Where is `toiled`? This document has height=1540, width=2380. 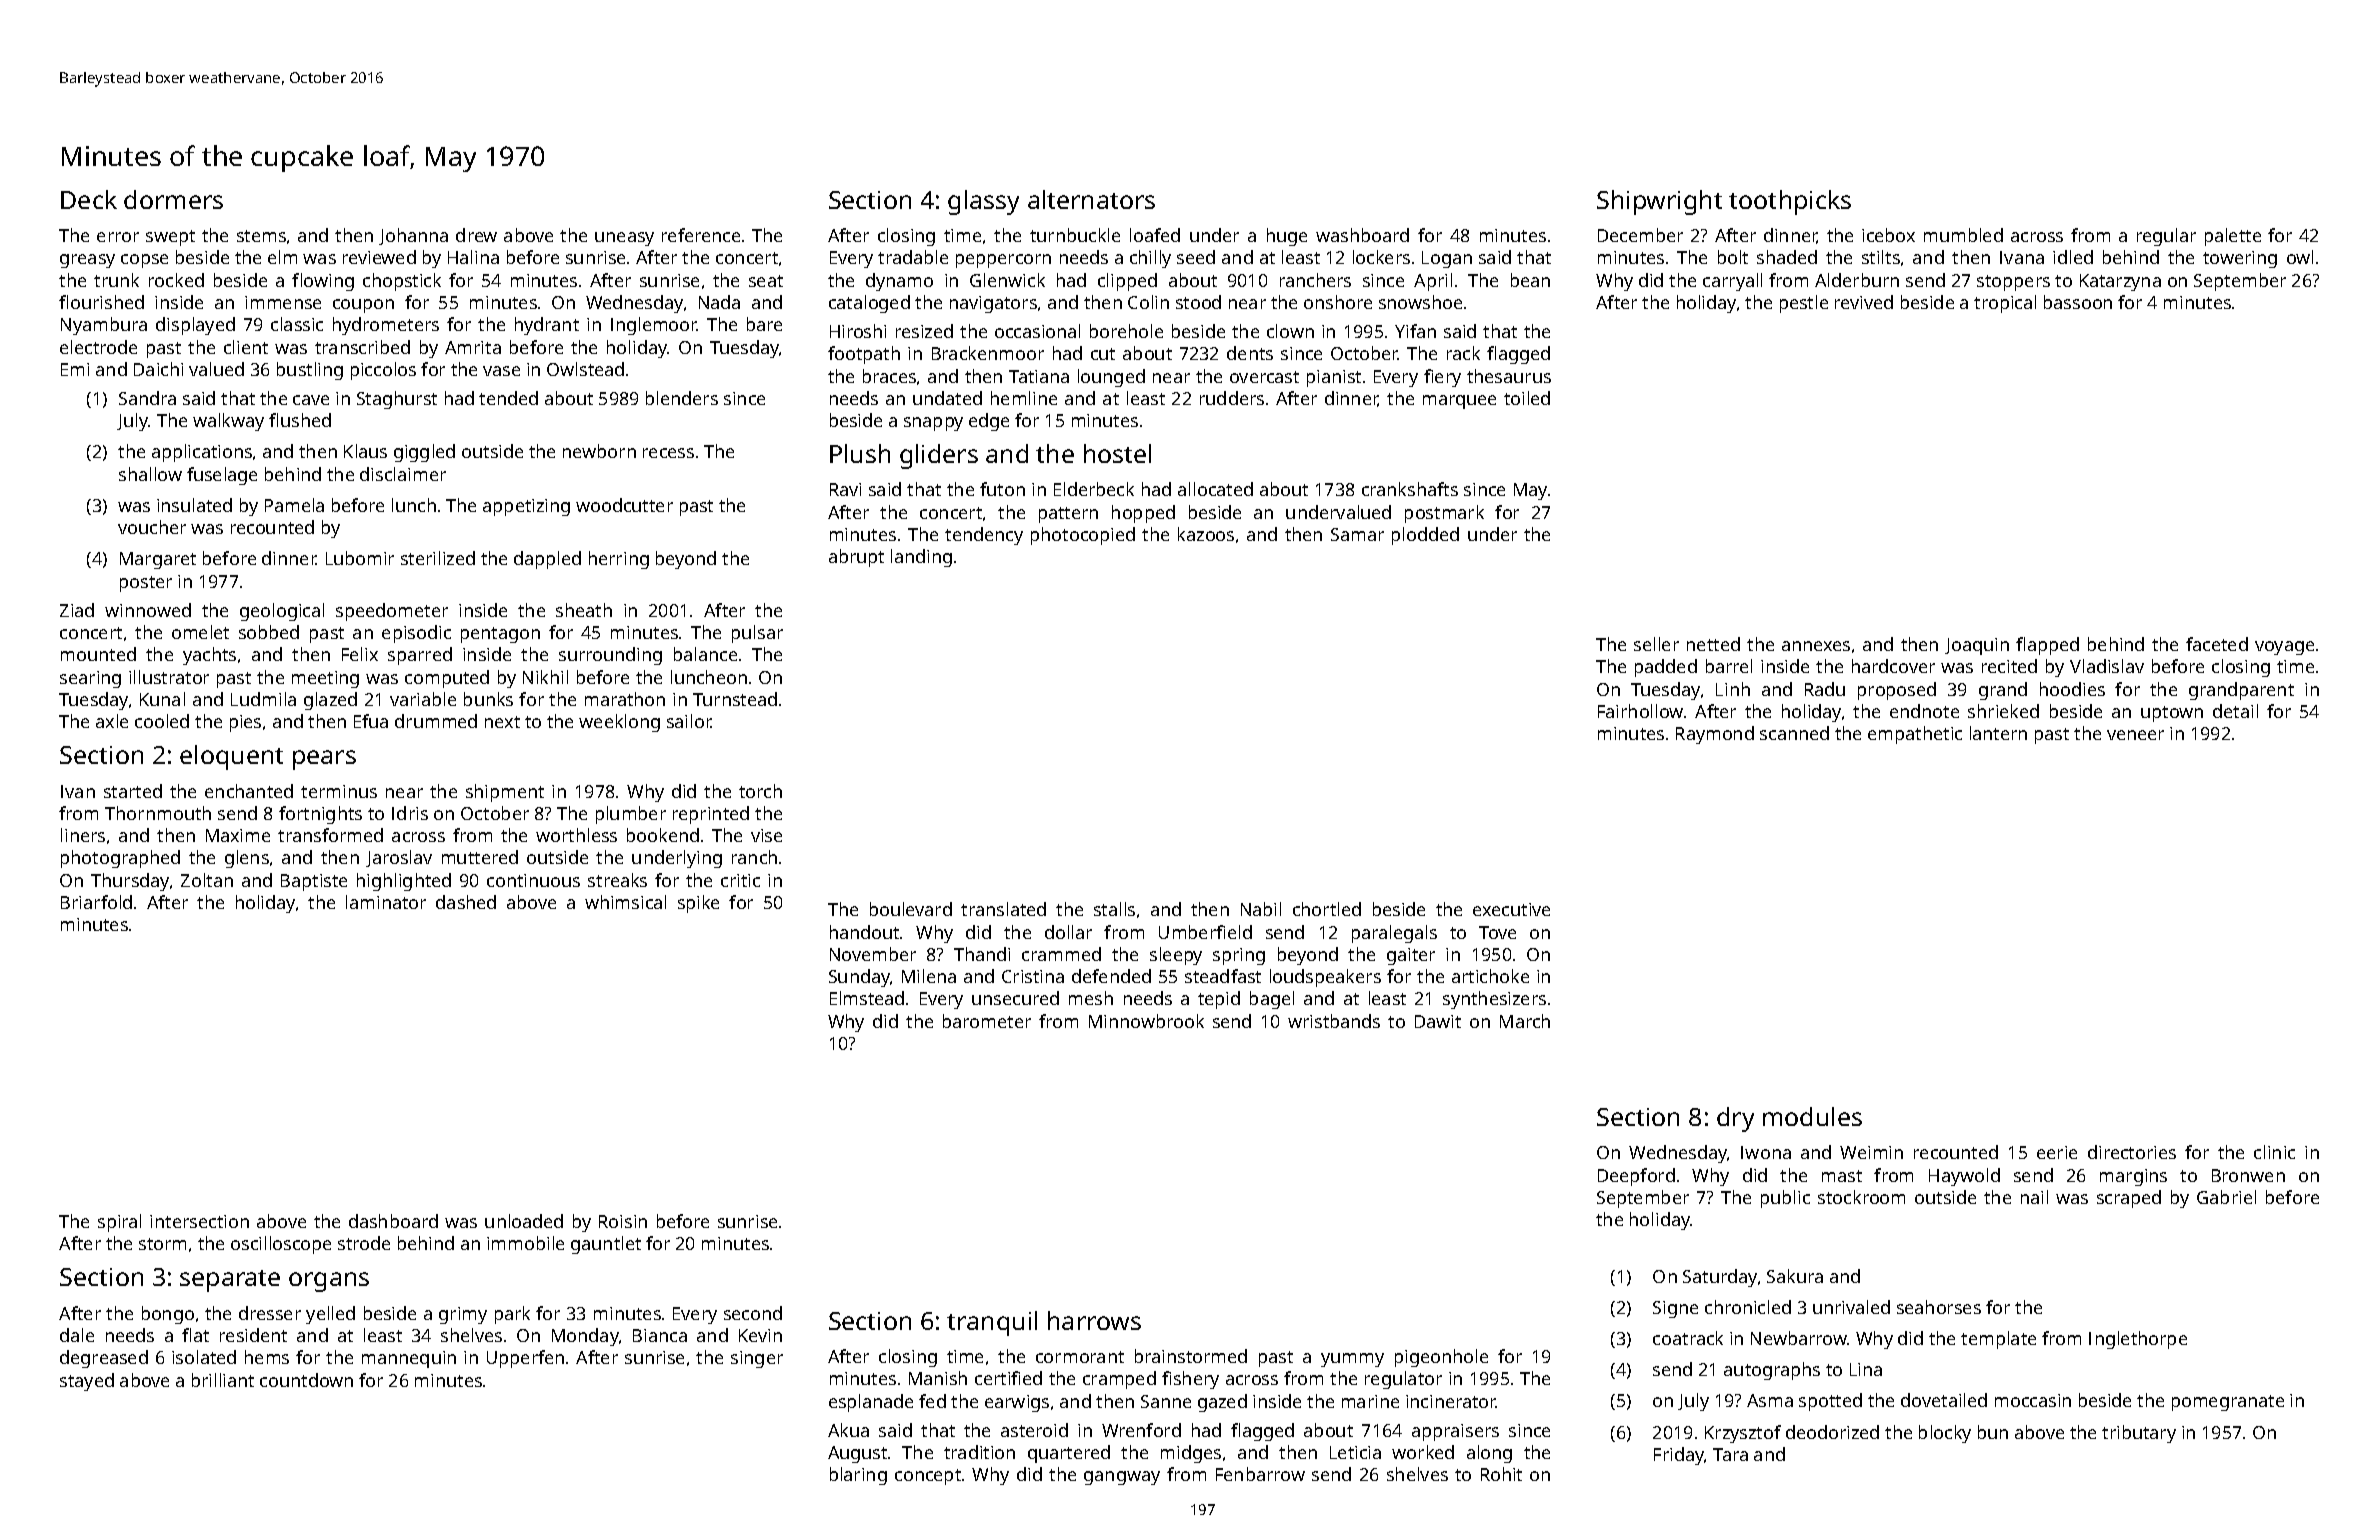
toiled is located at coordinates (1527, 398).
